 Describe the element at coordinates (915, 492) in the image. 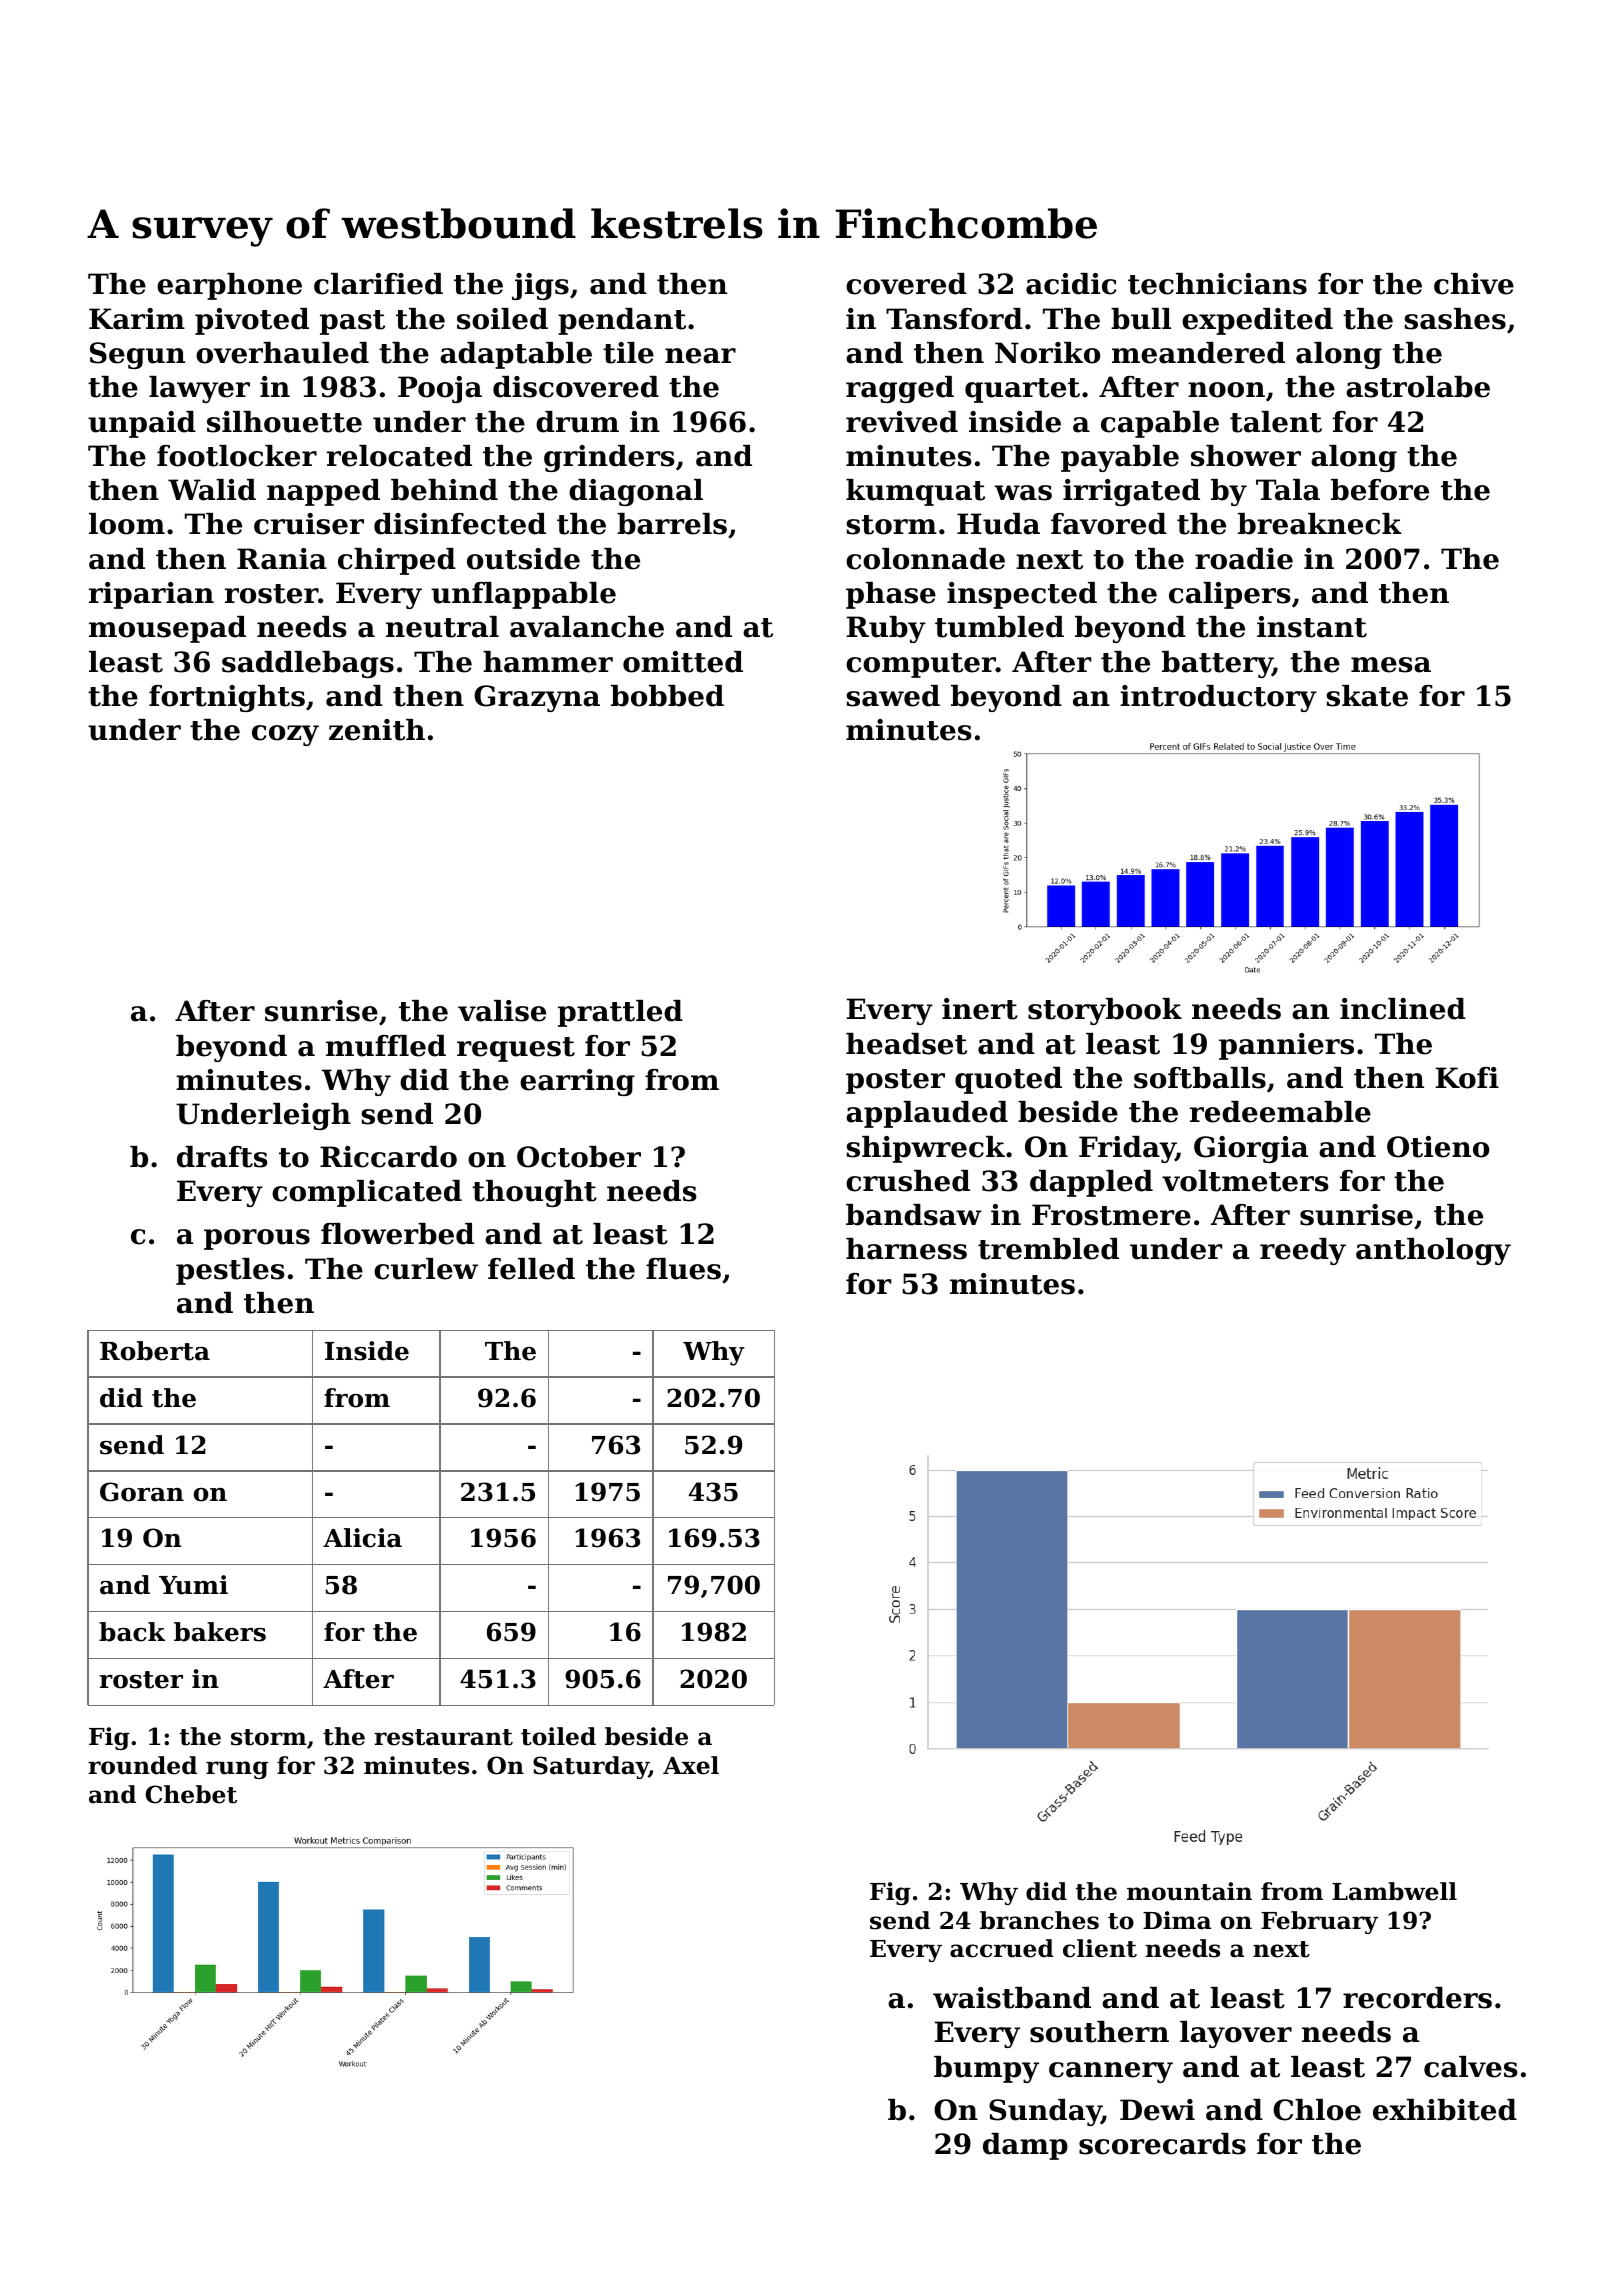

I see `kumquat` at that location.
